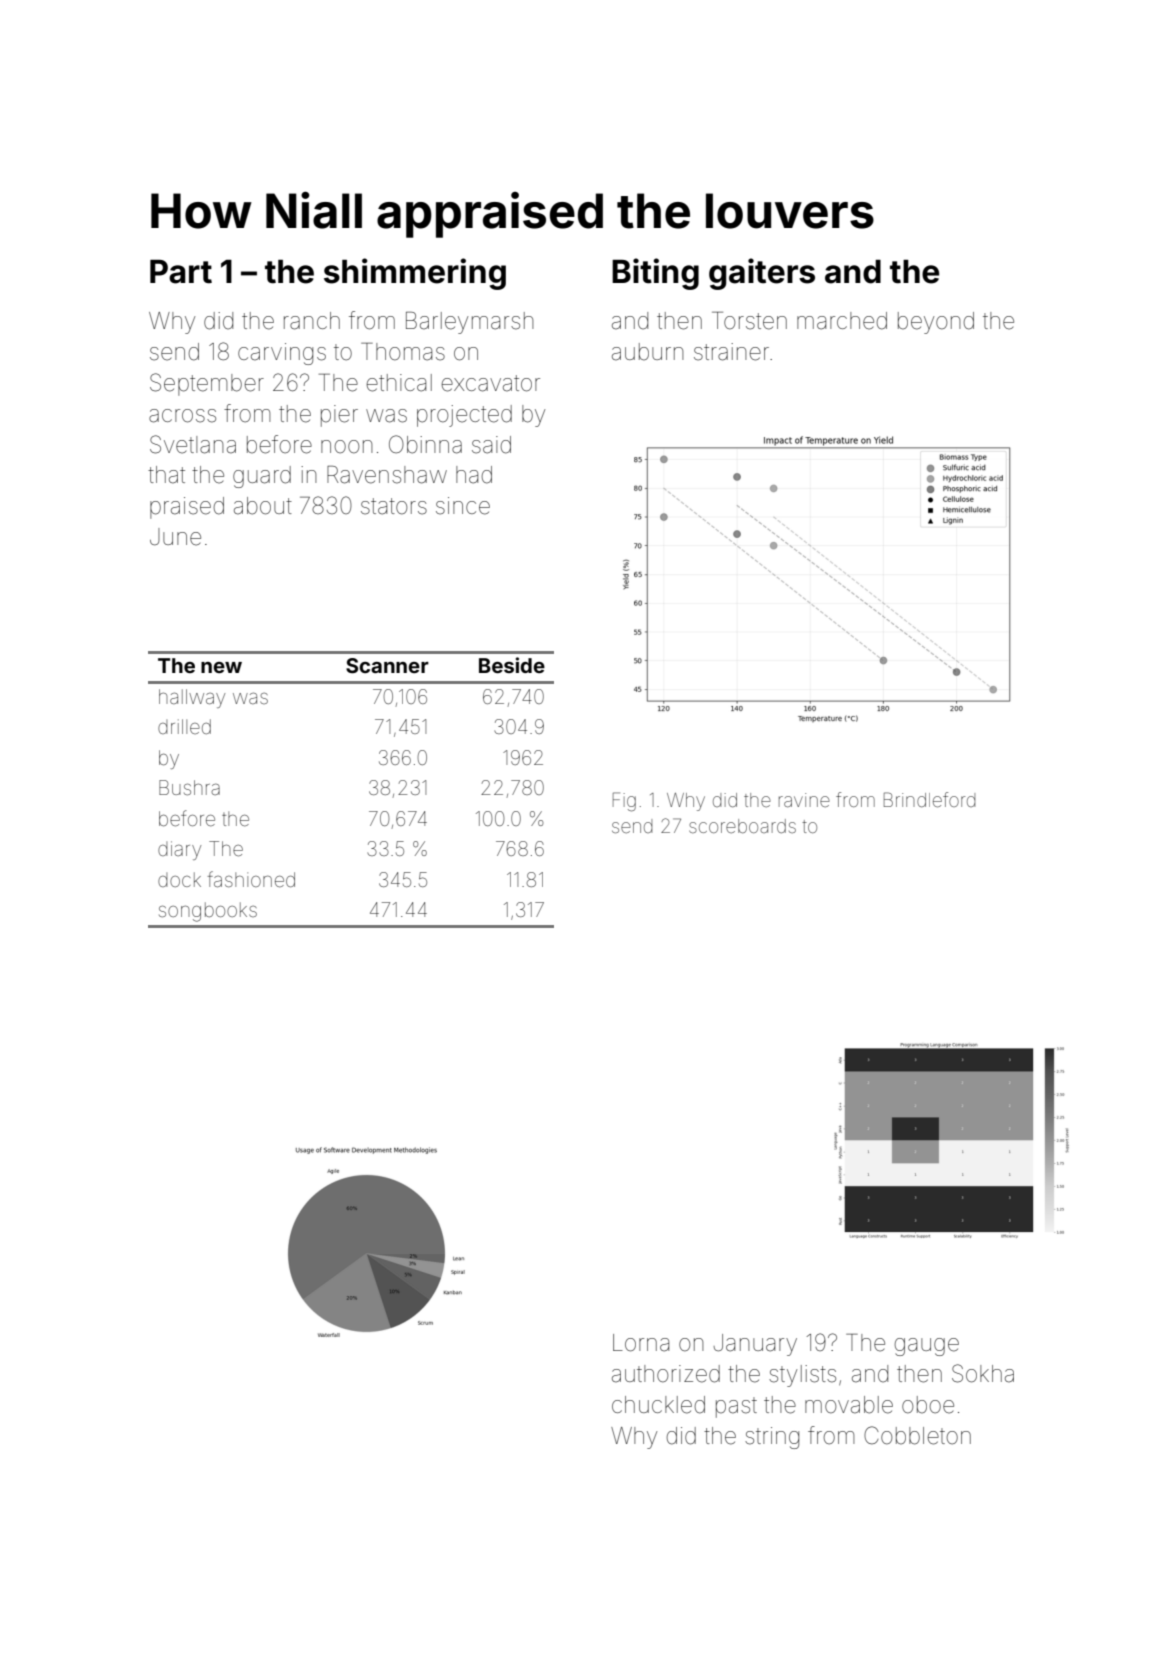 The image size is (1165, 1654). What do you see at coordinates (512, 665) in the screenshot?
I see `Beside` at bounding box center [512, 665].
